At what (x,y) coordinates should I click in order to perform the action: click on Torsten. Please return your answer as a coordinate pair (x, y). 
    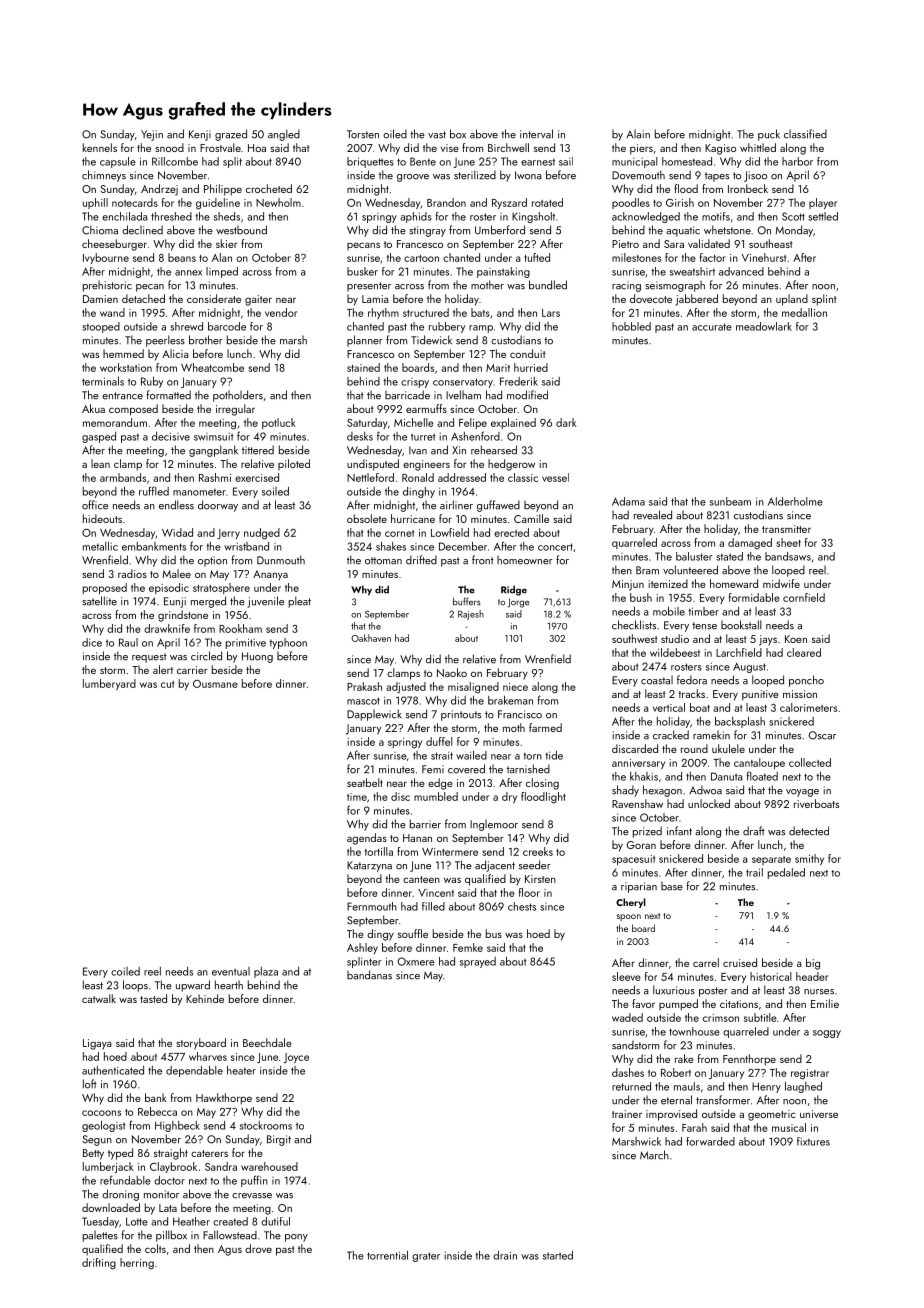
    Looking at the image, I should click on (363, 134).
